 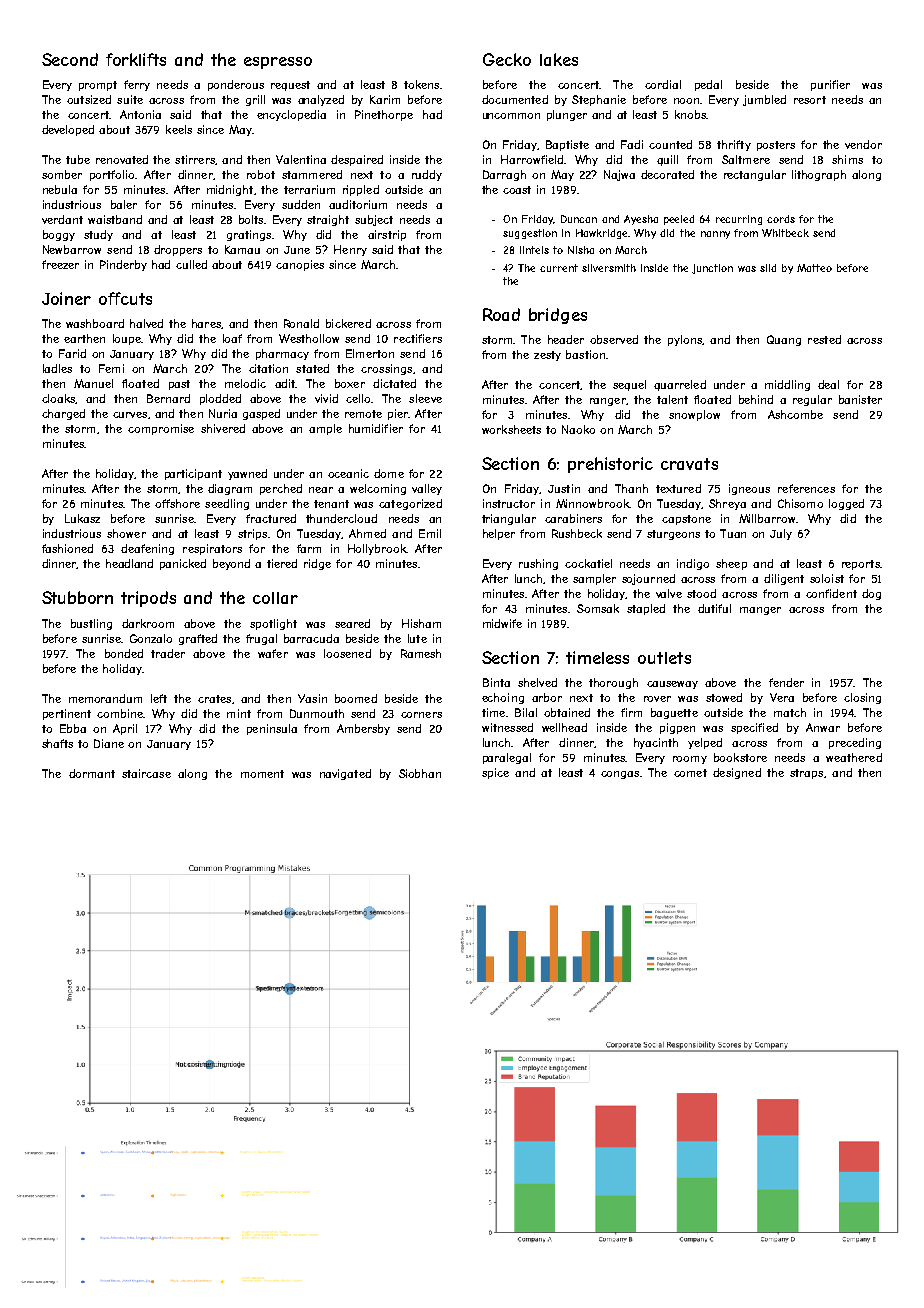 What do you see at coordinates (272, 729) in the screenshot?
I see `peninsula` at bounding box center [272, 729].
